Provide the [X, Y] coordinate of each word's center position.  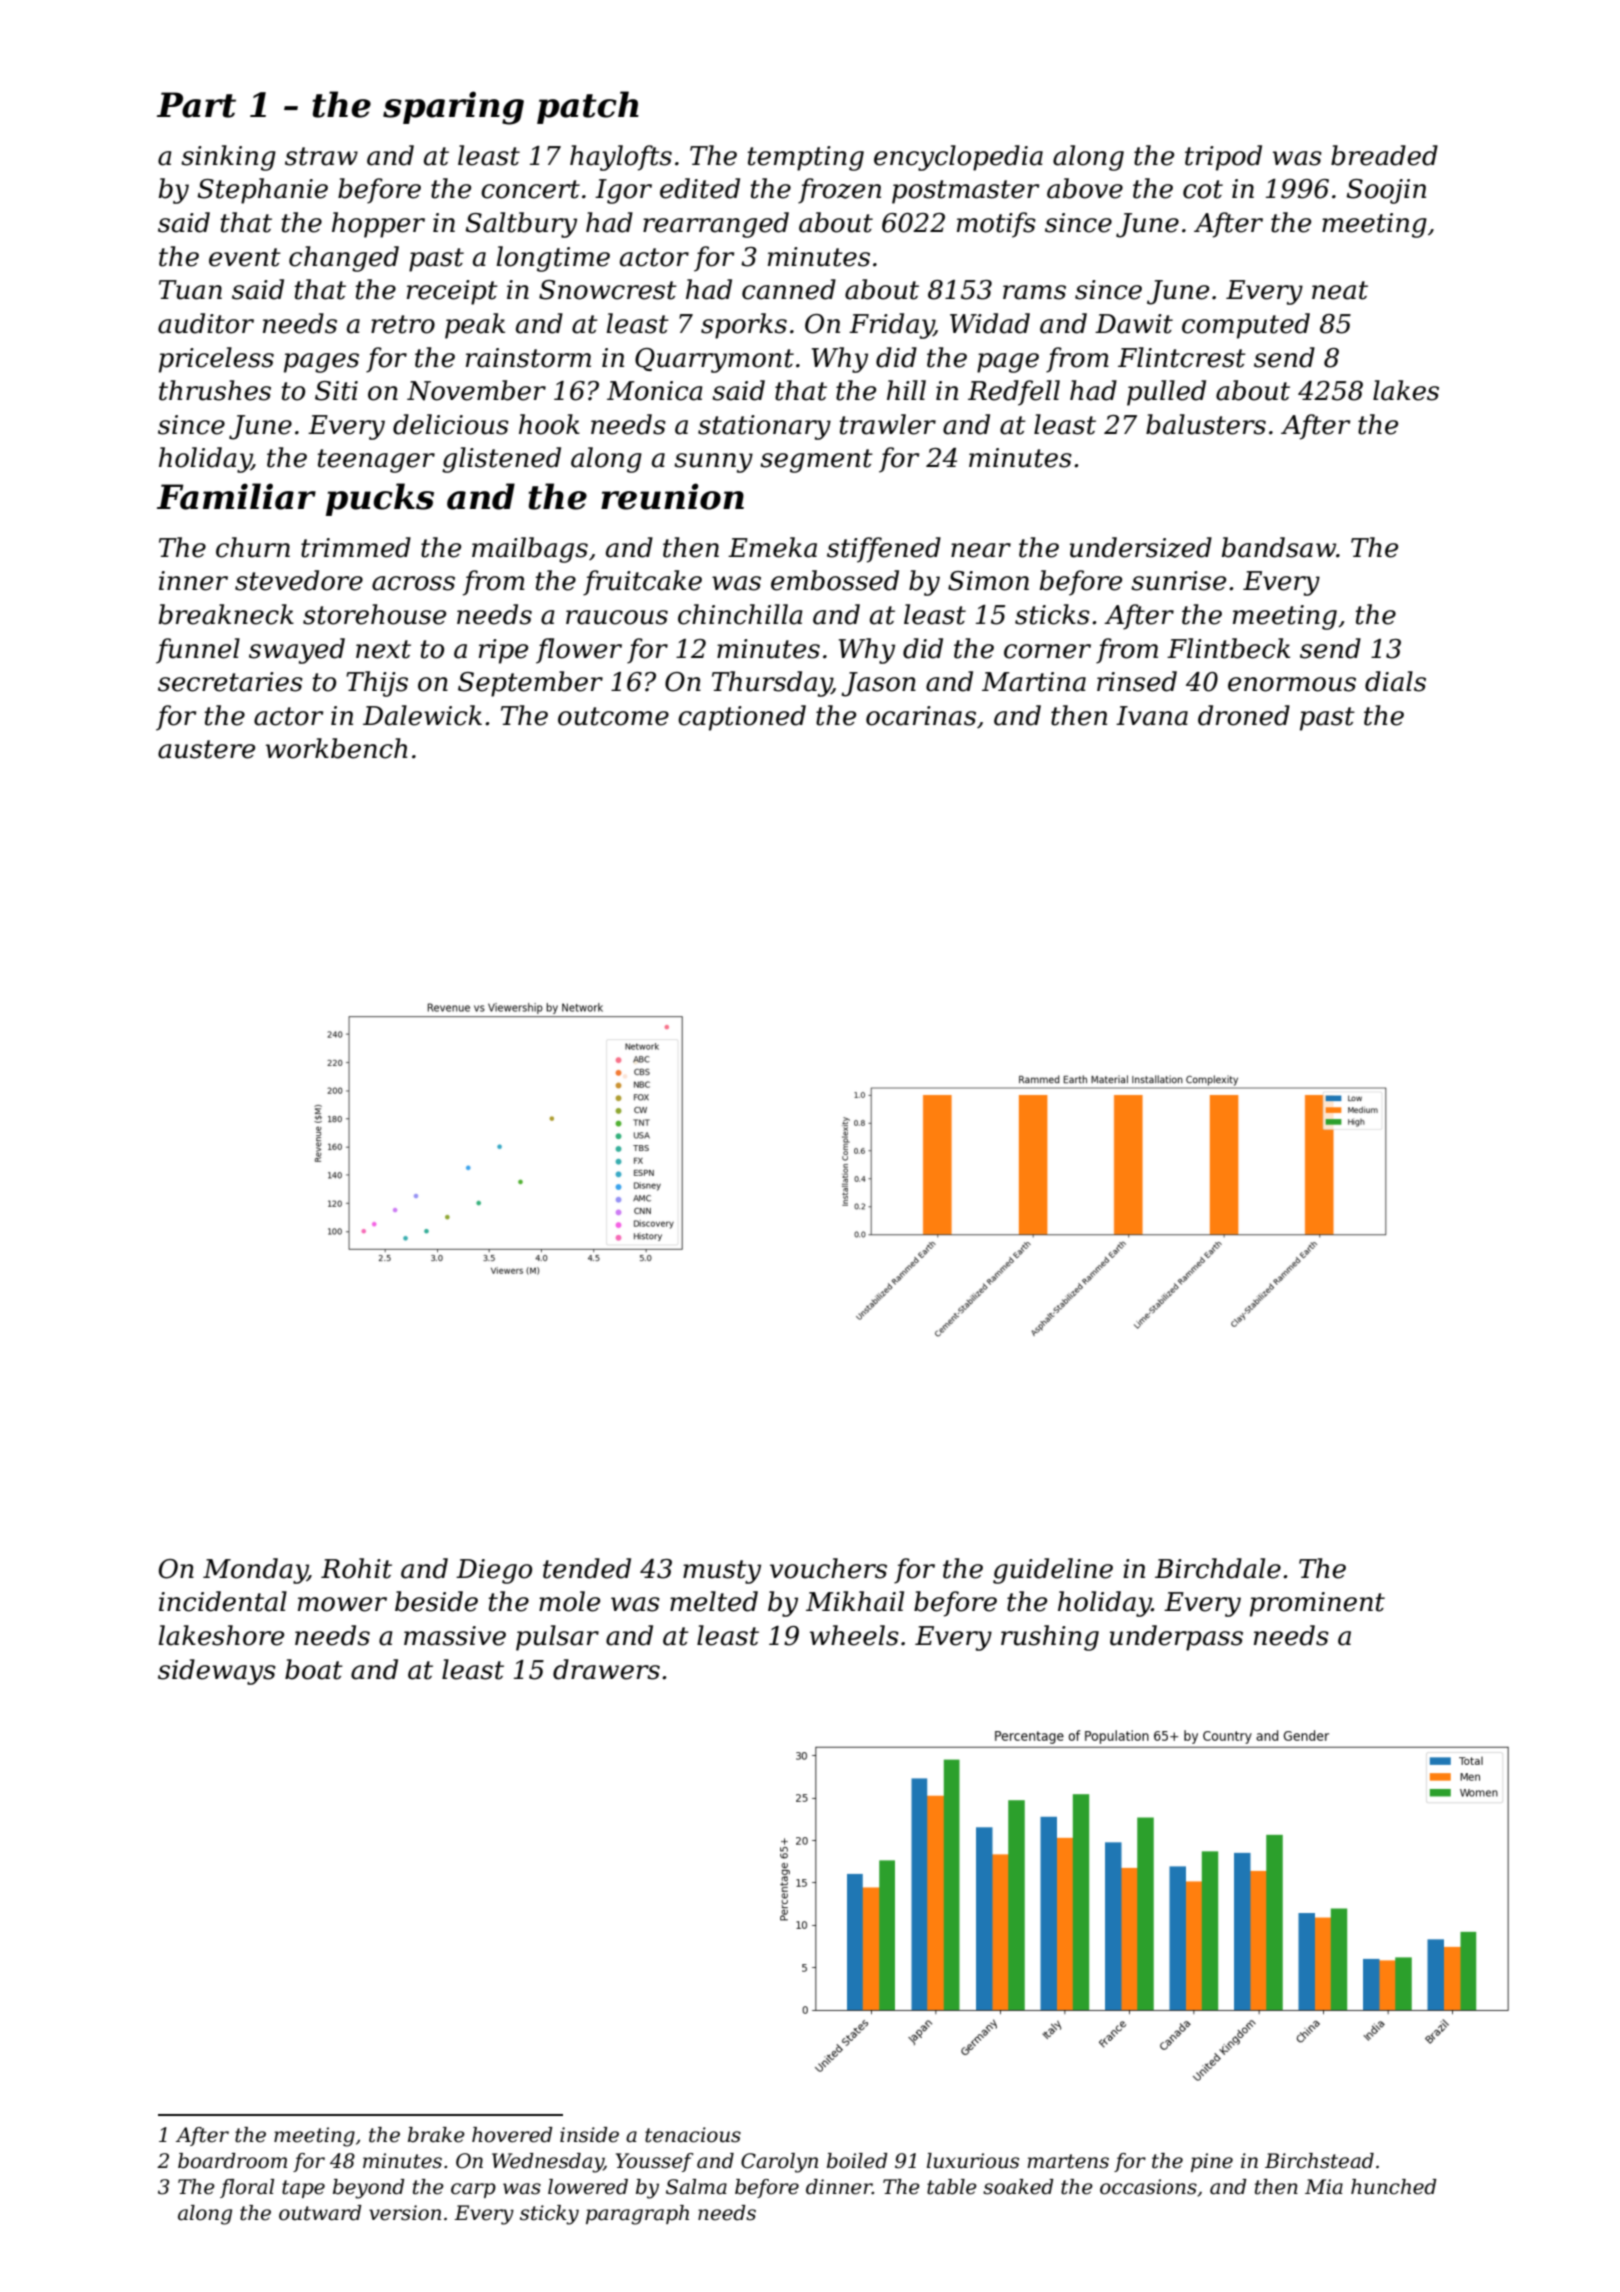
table [952, 2187]
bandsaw [1279, 547]
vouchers [828, 1568]
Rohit [356, 1568]
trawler [888, 424]
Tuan [190, 290]
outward [320, 2213]
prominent [1317, 1604]
